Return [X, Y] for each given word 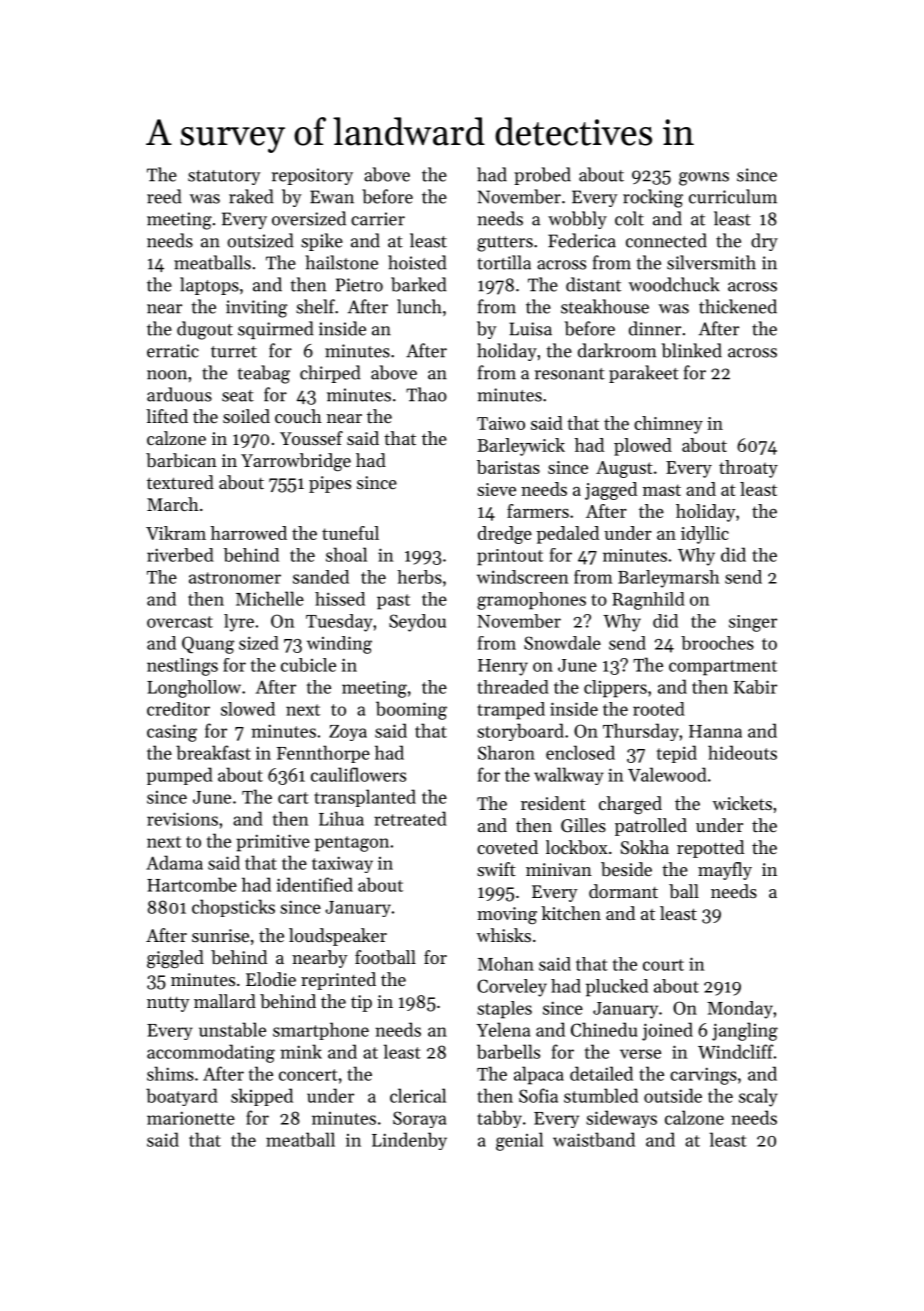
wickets [742, 803]
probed [542, 176]
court [663, 965]
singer [753, 623]
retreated [410, 818]
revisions [182, 819]
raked [251, 196]
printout [510, 557]
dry [764, 242]
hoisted [417, 262]
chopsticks [233, 908]
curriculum [733, 196]
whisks [504, 935]
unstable [232, 1029]
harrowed [249, 533]
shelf [315, 306]
